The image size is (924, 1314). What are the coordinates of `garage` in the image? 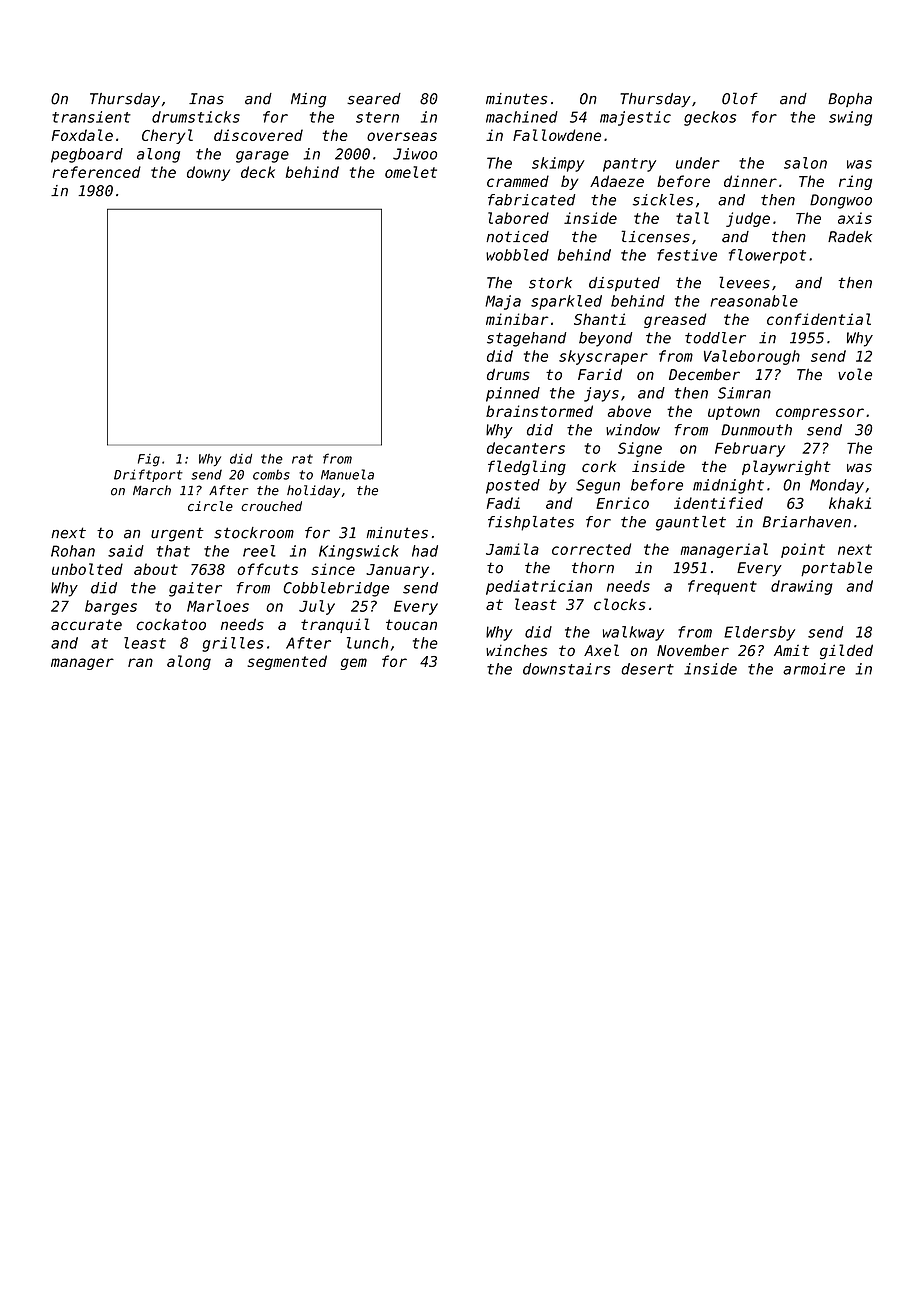 It's located at (262, 157).
